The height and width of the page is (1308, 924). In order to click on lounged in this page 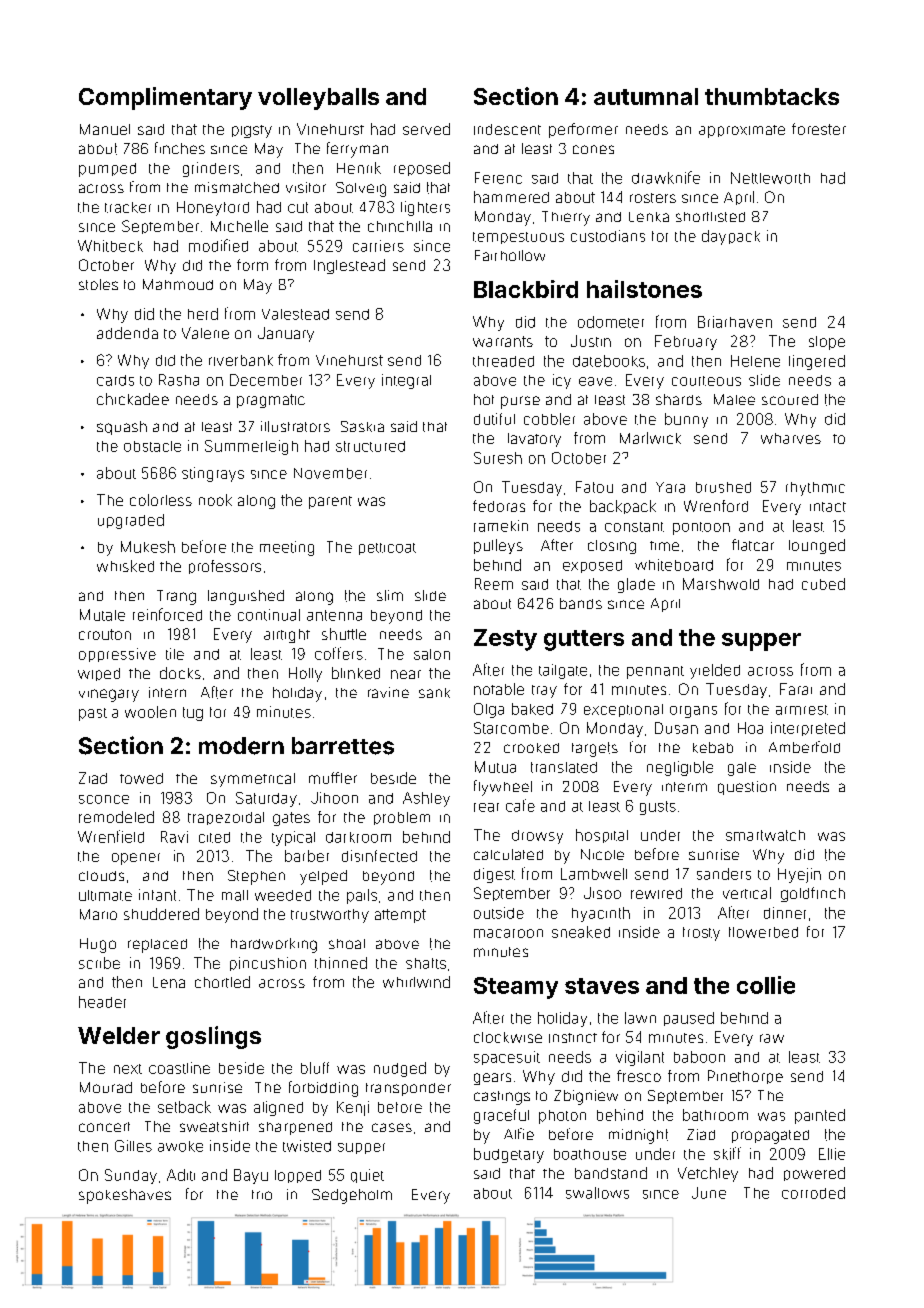, I will do `click(817, 546)`.
